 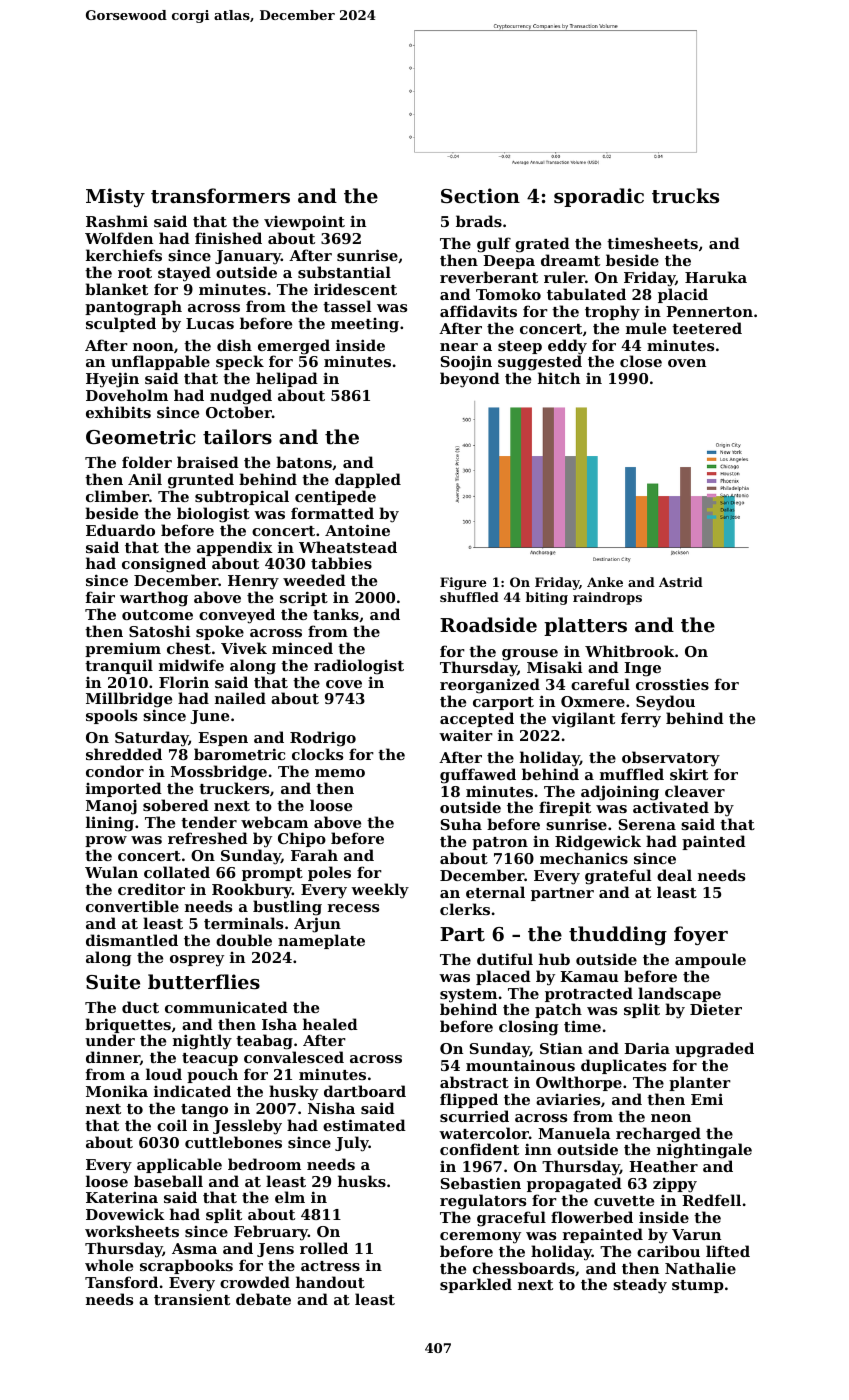 What do you see at coordinates (478, 311) in the screenshot?
I see `affidavits` at bounding box center [478, 311].
